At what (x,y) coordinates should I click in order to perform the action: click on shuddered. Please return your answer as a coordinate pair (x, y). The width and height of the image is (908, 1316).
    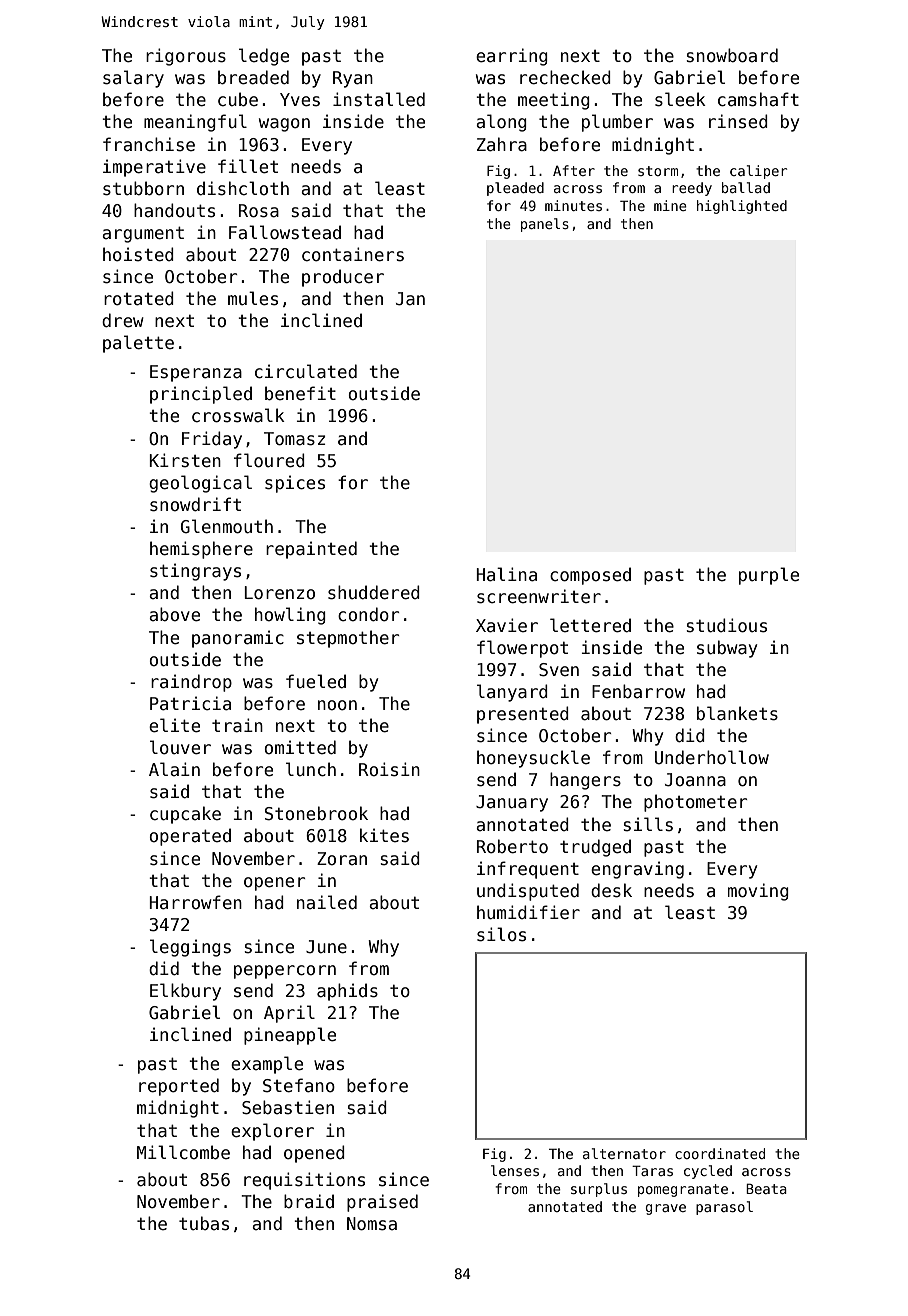
    Looking at the image, I should click on (374, 592).
